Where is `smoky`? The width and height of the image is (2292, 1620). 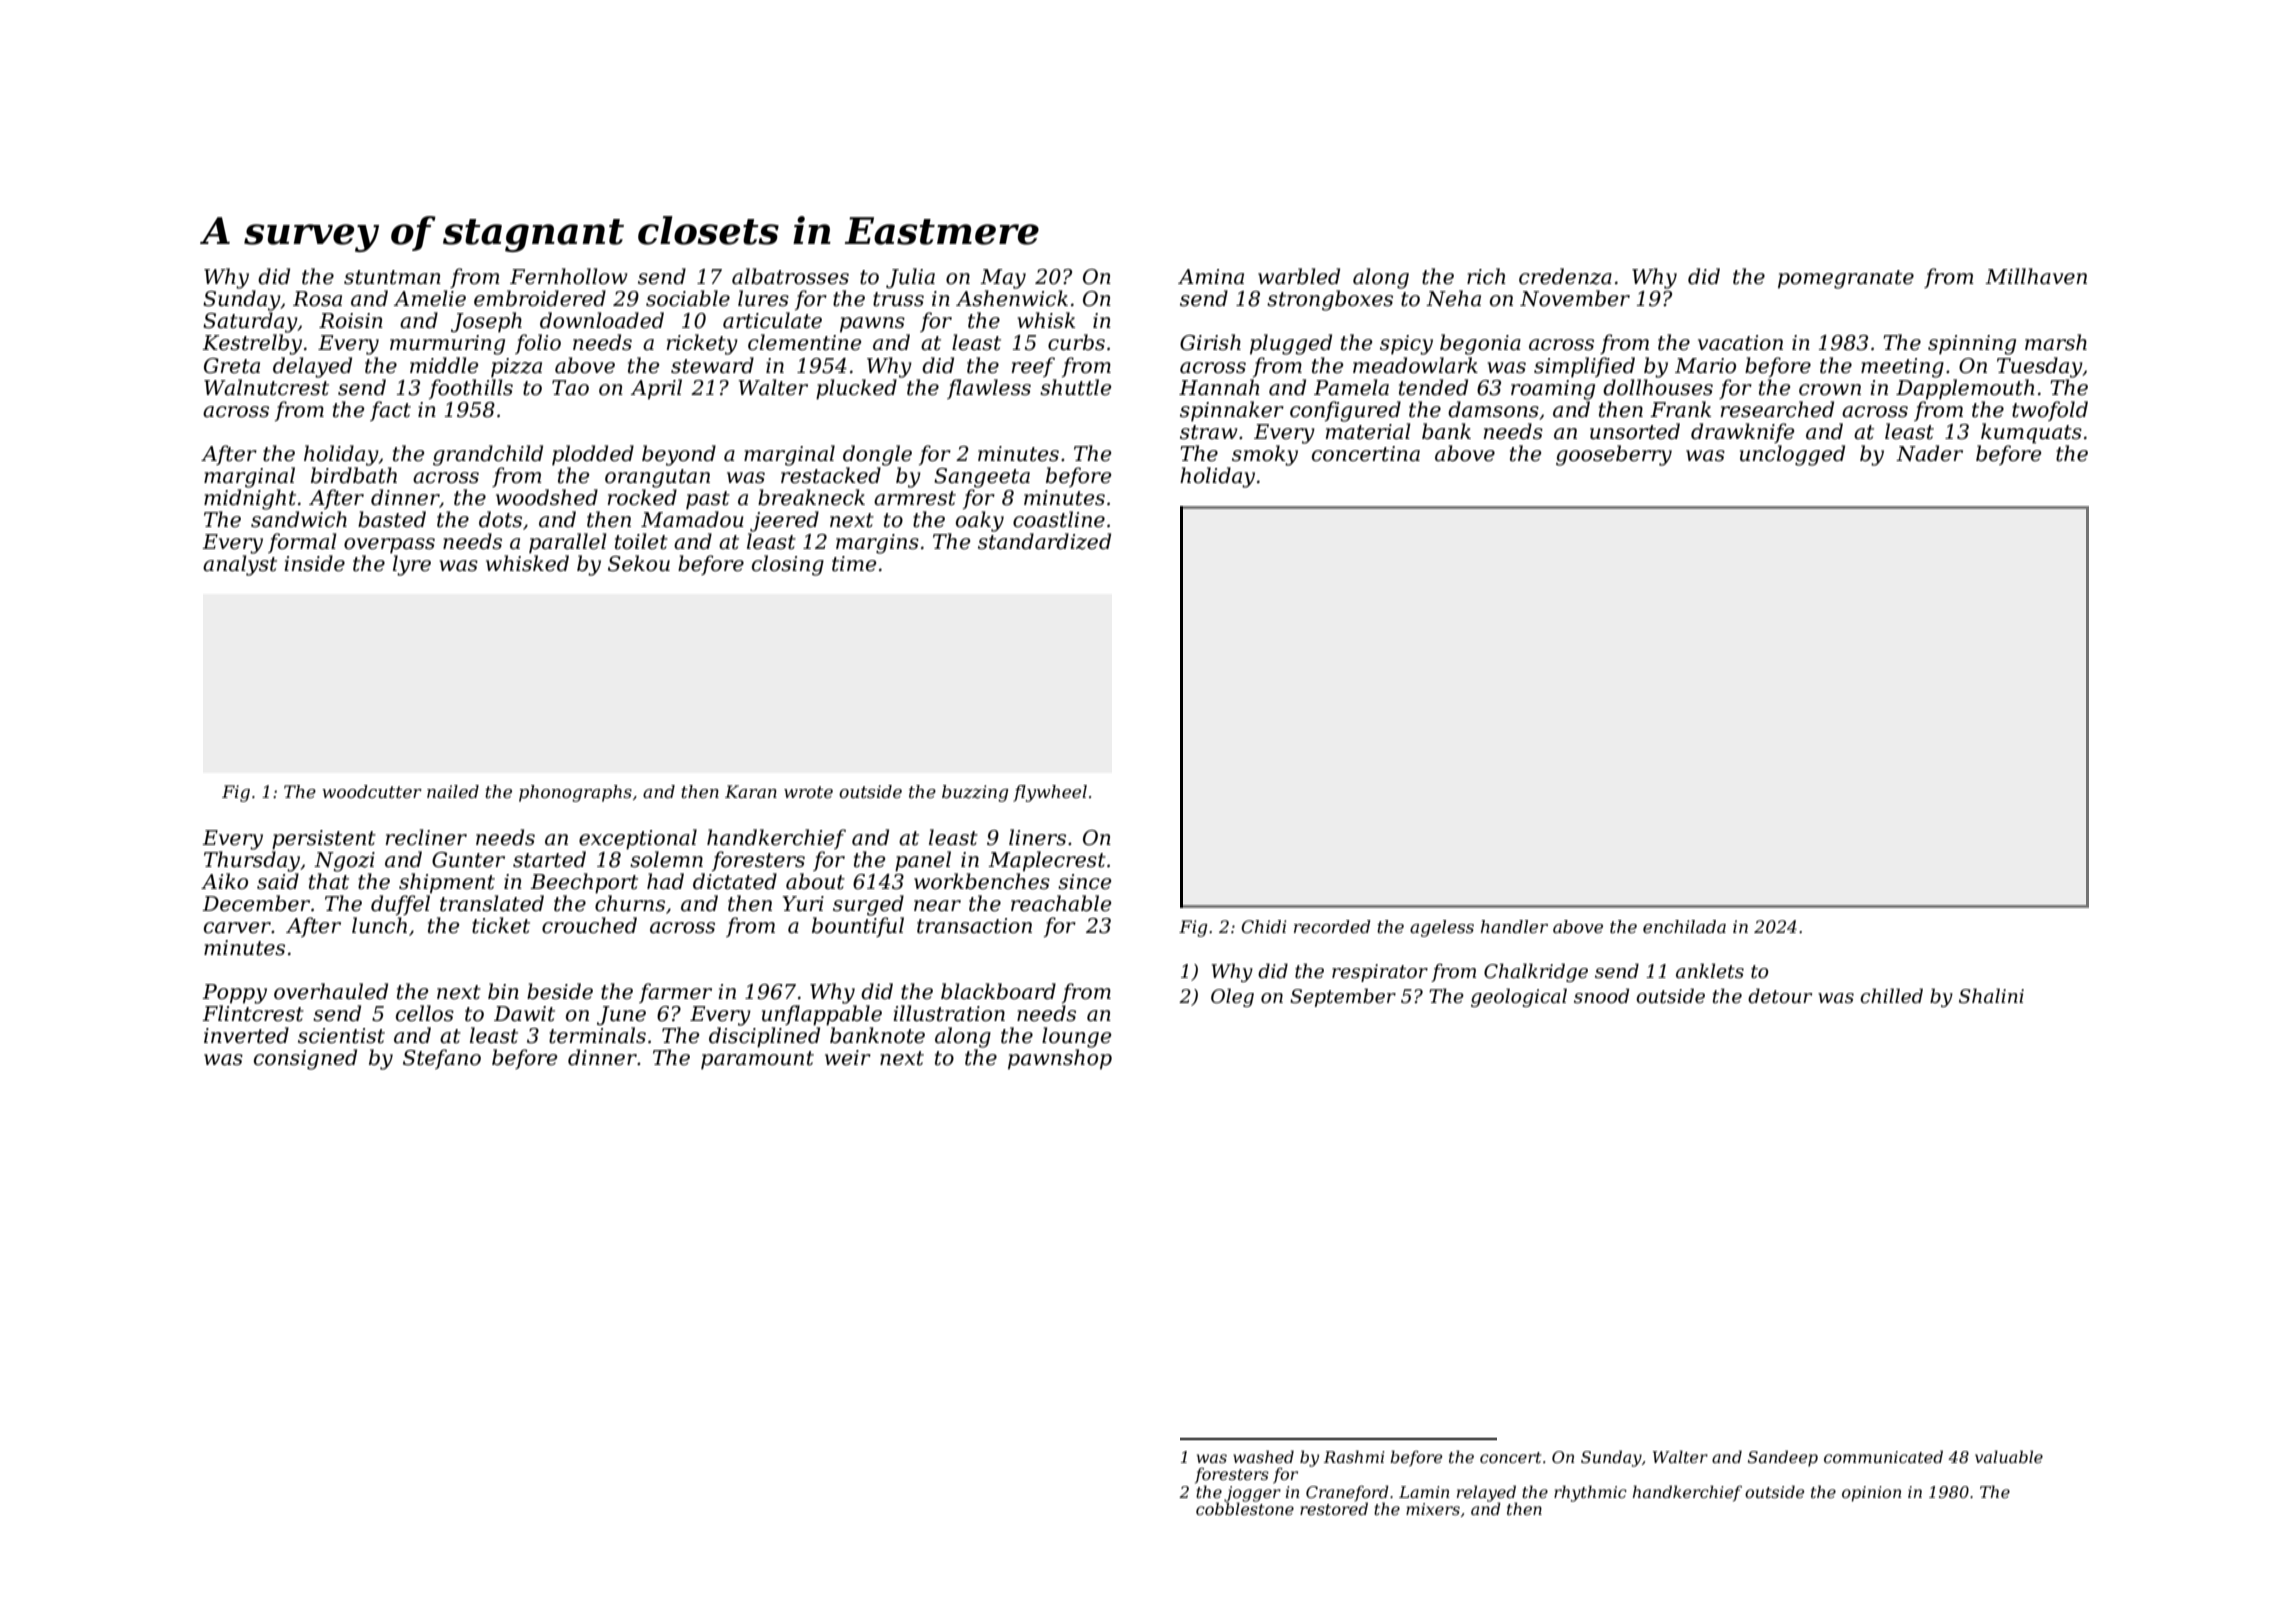
smoky is located at coordinates (1265, 455).
